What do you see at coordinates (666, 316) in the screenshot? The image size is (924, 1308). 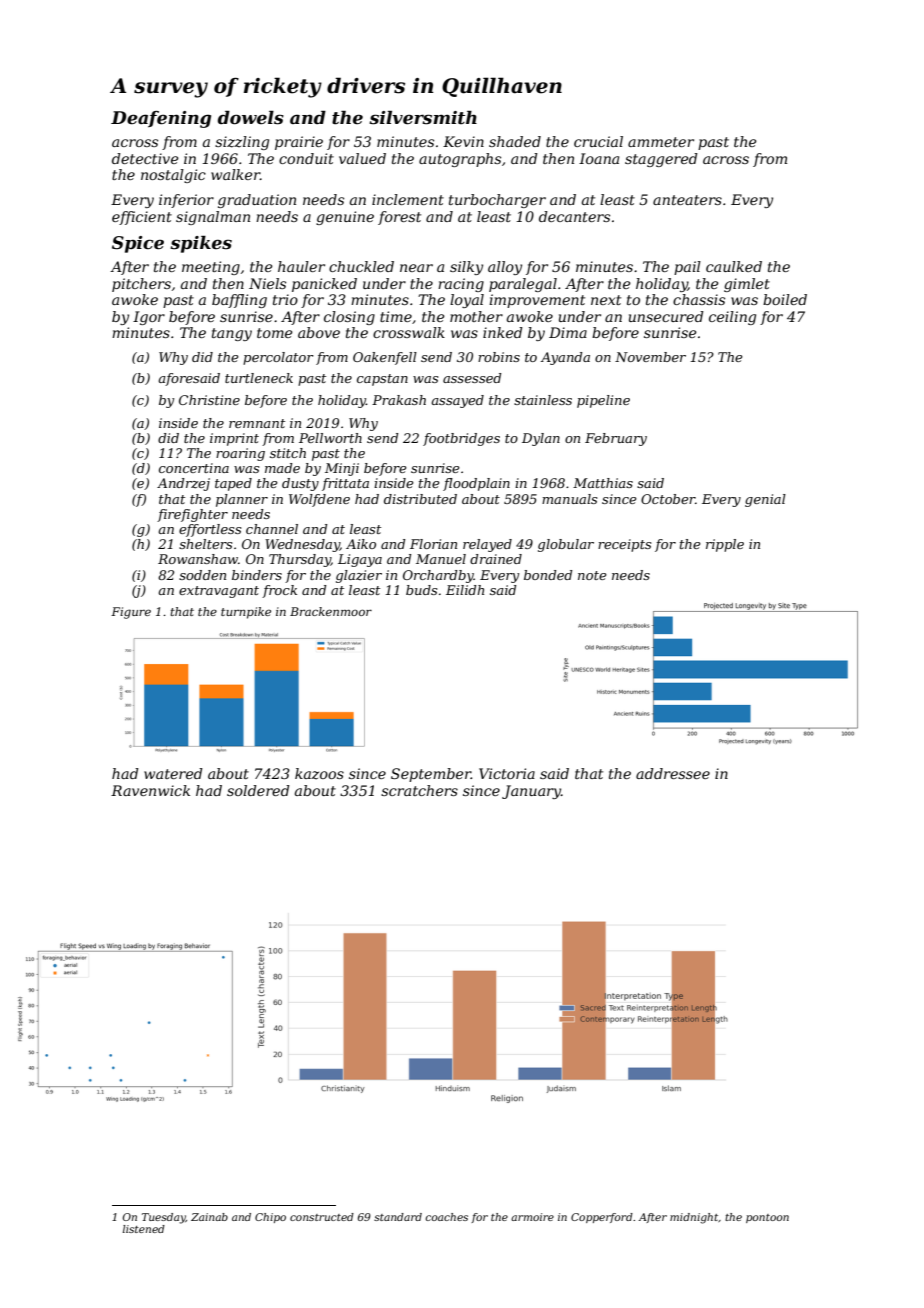 I see `unsecured` at bounding box center [666, 316].
